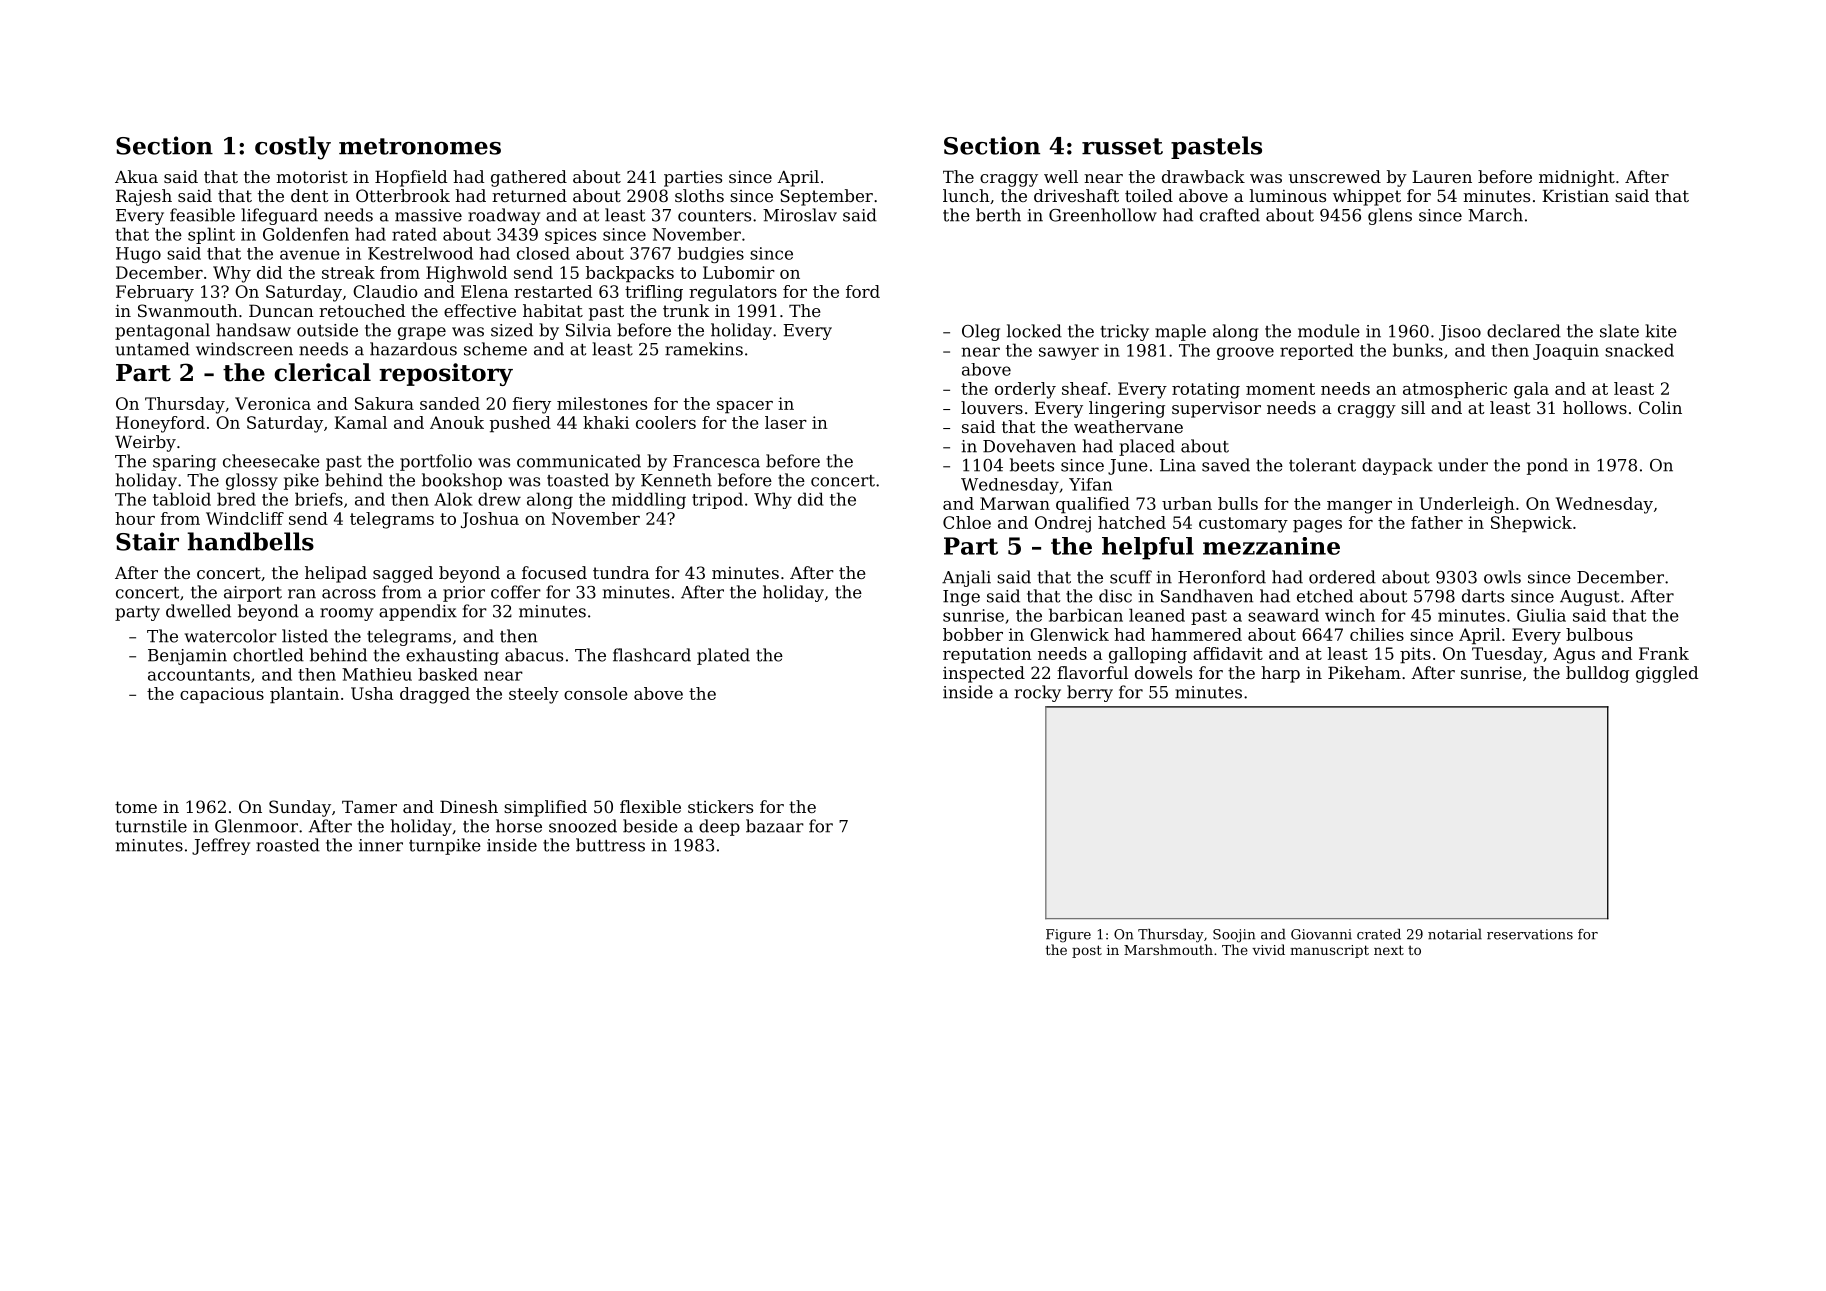 This screenshot has width=1826, height=1291. Describe the element at coordinates (1038, 693) in the screenshot. I see `rocky` at that location.
